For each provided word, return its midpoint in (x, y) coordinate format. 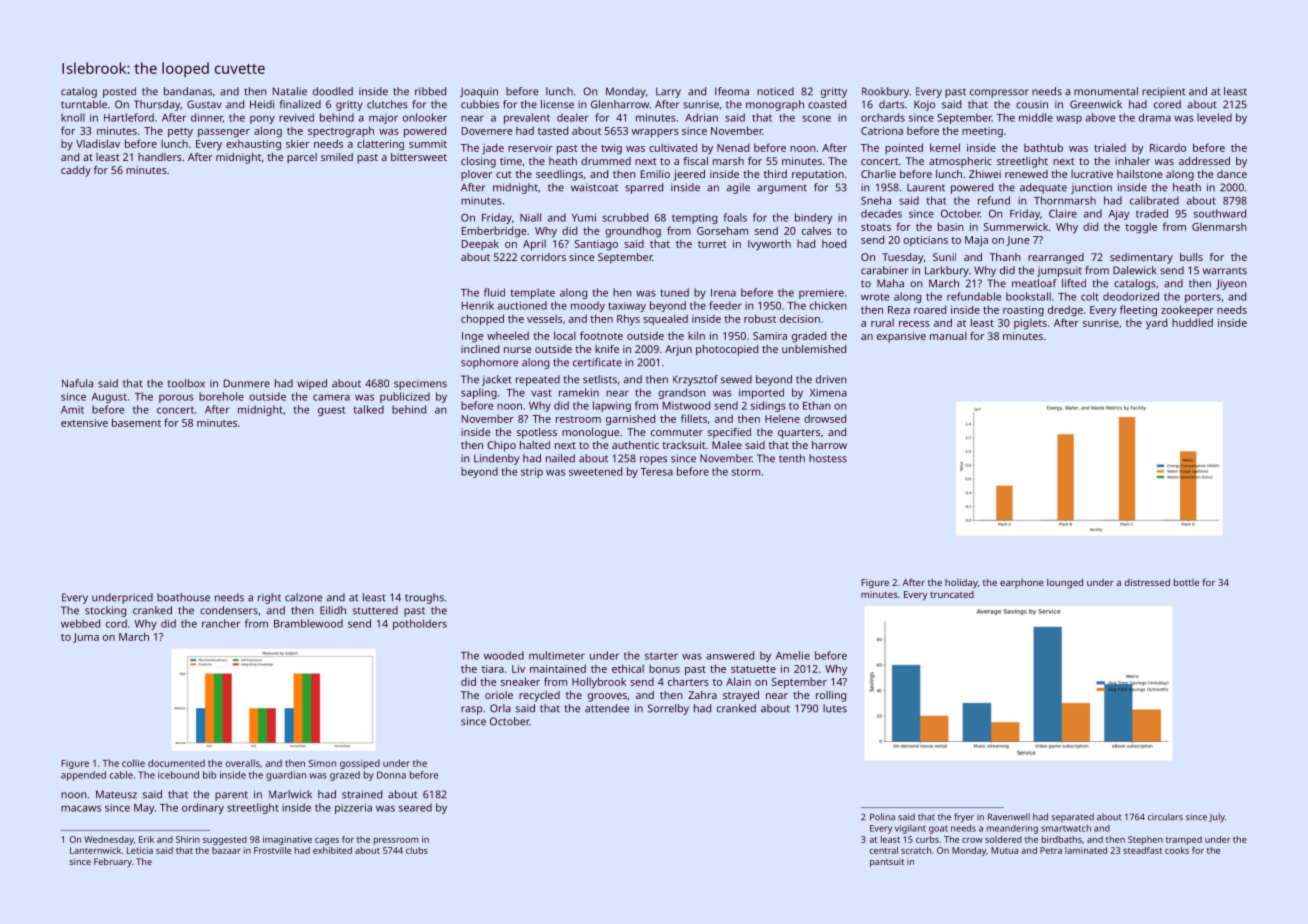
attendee (607, 708)
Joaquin (479, 92)
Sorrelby (668, 709)
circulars (1165, 817)
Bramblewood (308, 623)
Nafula (77, 383)
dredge (1065, 311)
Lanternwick (95, 850)
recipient (1163, 92)
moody (588, 306)
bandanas (188, 91)
